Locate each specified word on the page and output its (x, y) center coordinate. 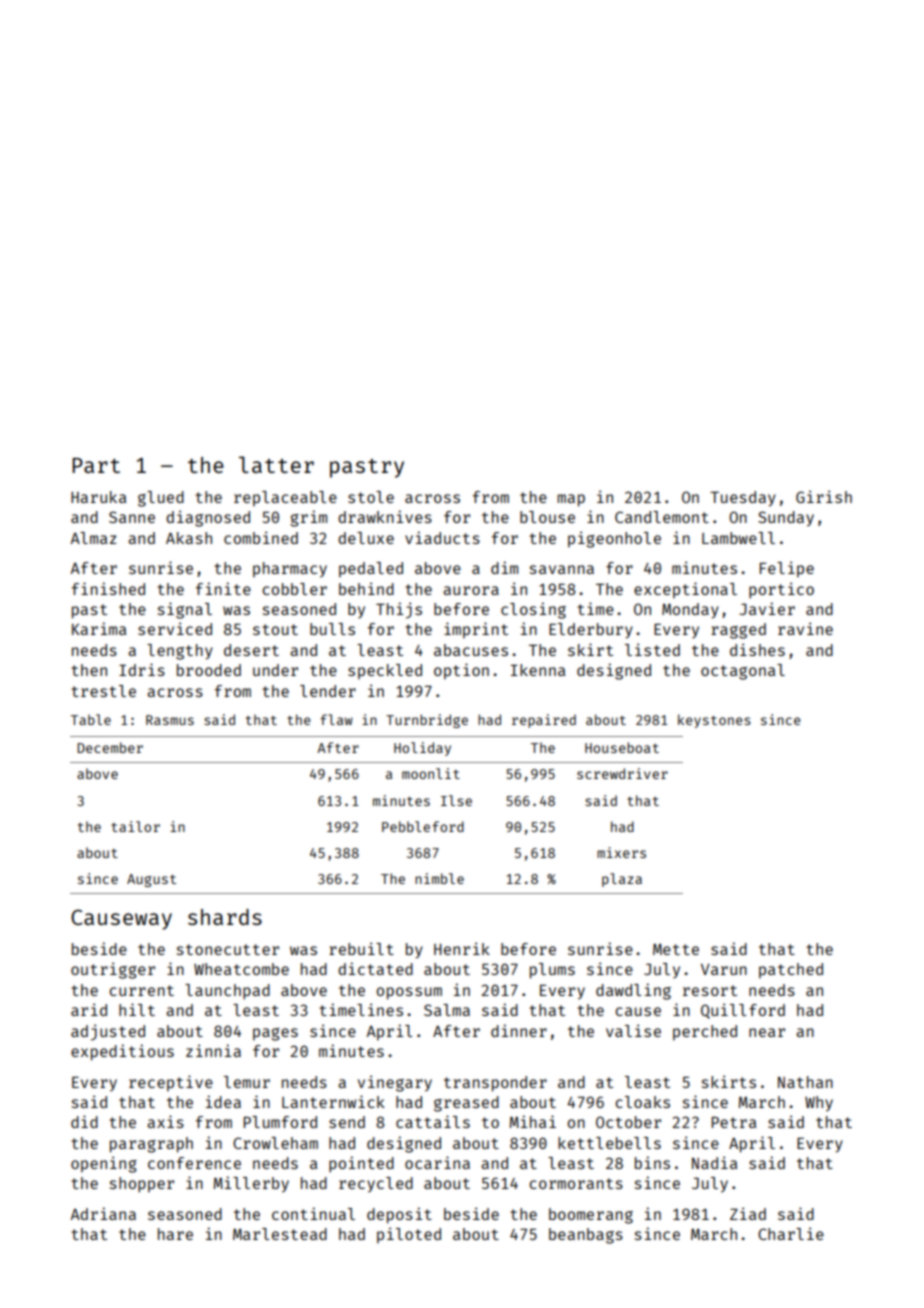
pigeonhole (614, 539)
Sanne (132, 517)
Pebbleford (423, 826)
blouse (547, 517)
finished (108, 588)
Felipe (787, 569)
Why (819, 1104)
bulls (332, 629)
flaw (336, 719)
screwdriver (622, 773)
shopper (142, 1185)
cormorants (576, 1183)
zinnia (213, 1050)
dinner (519, 1030)
